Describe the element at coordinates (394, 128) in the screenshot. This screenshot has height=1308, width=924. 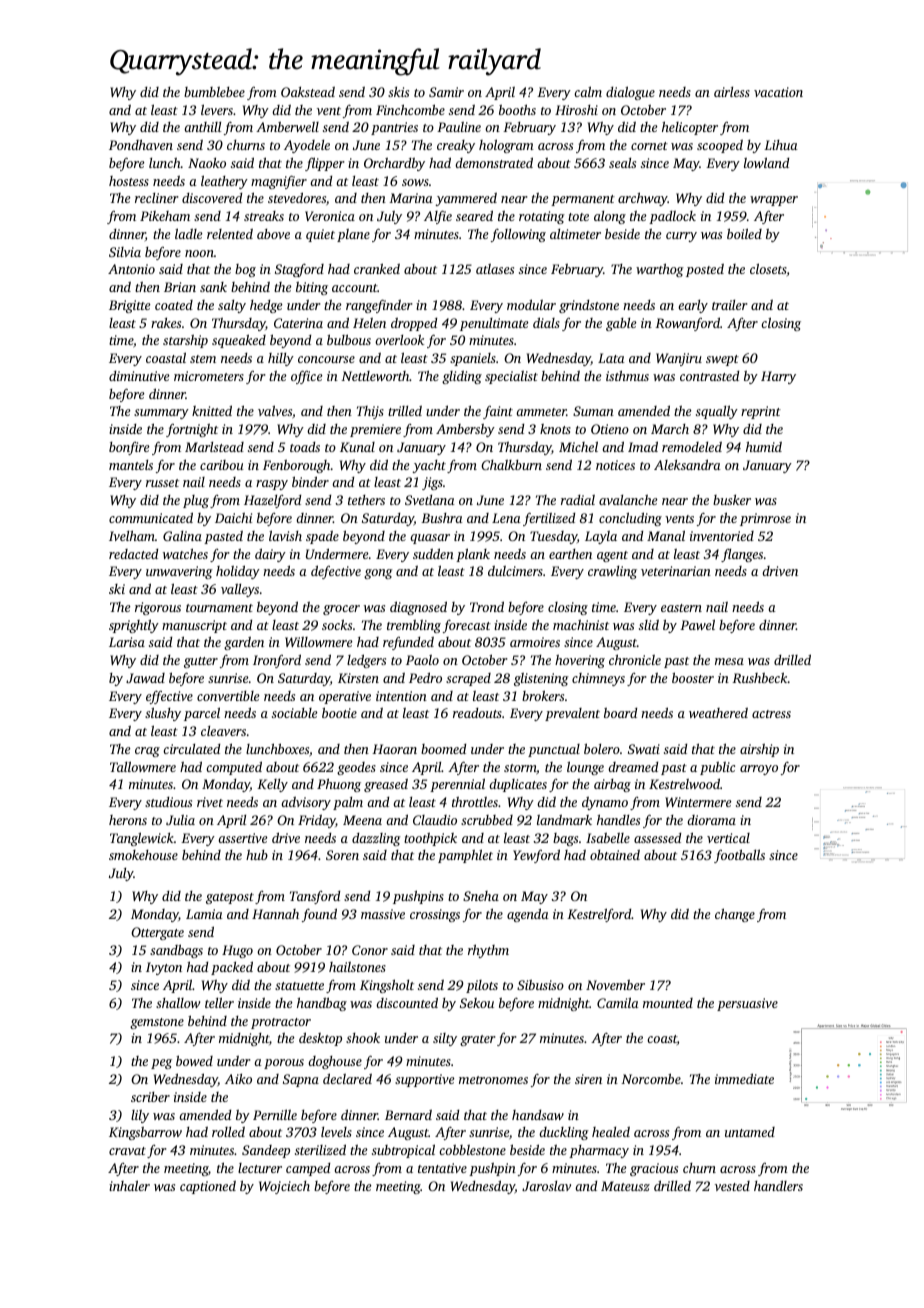
I see `pantries` at that location.
